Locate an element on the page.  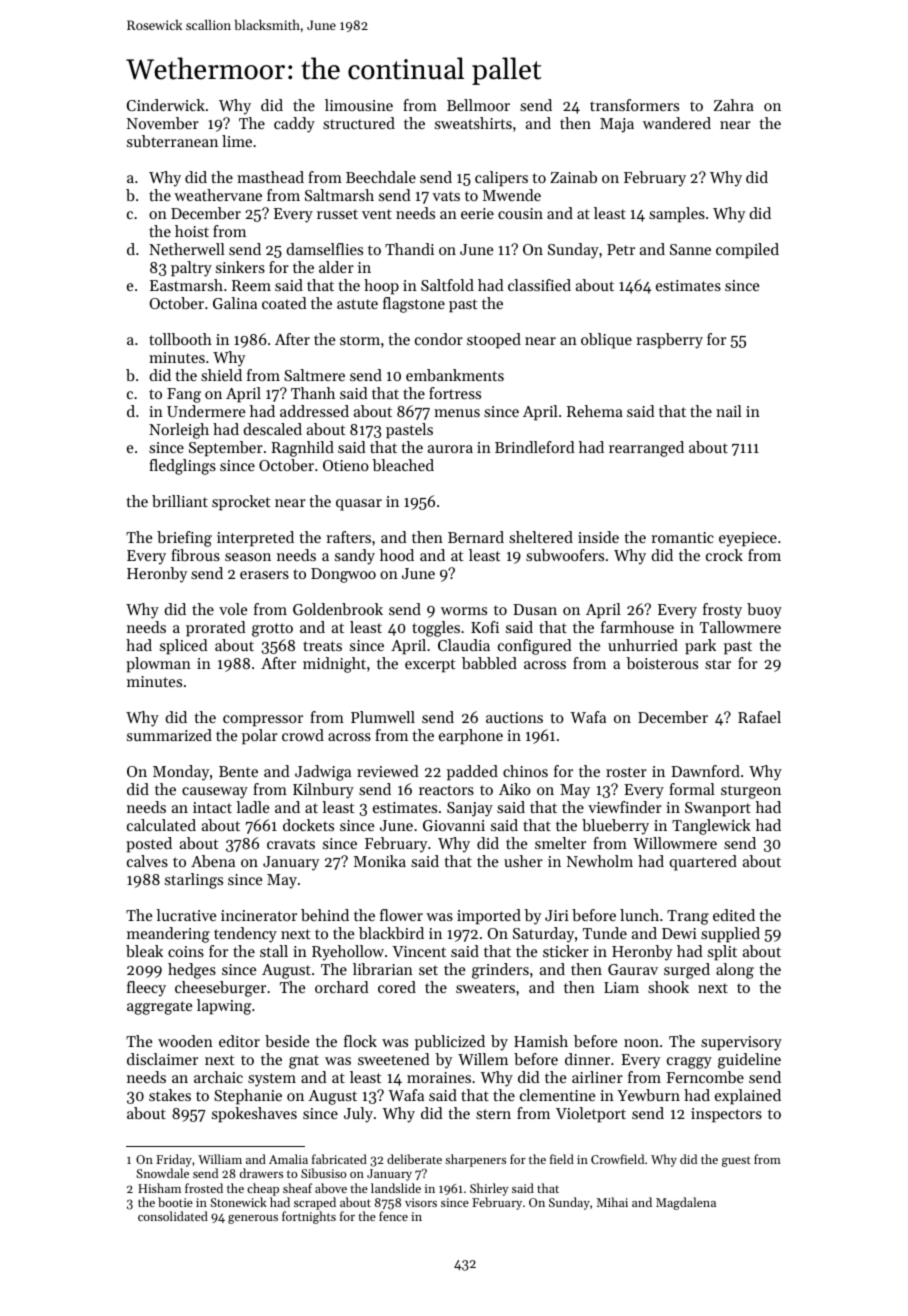
tendency is located at coordinates (245, 935).
